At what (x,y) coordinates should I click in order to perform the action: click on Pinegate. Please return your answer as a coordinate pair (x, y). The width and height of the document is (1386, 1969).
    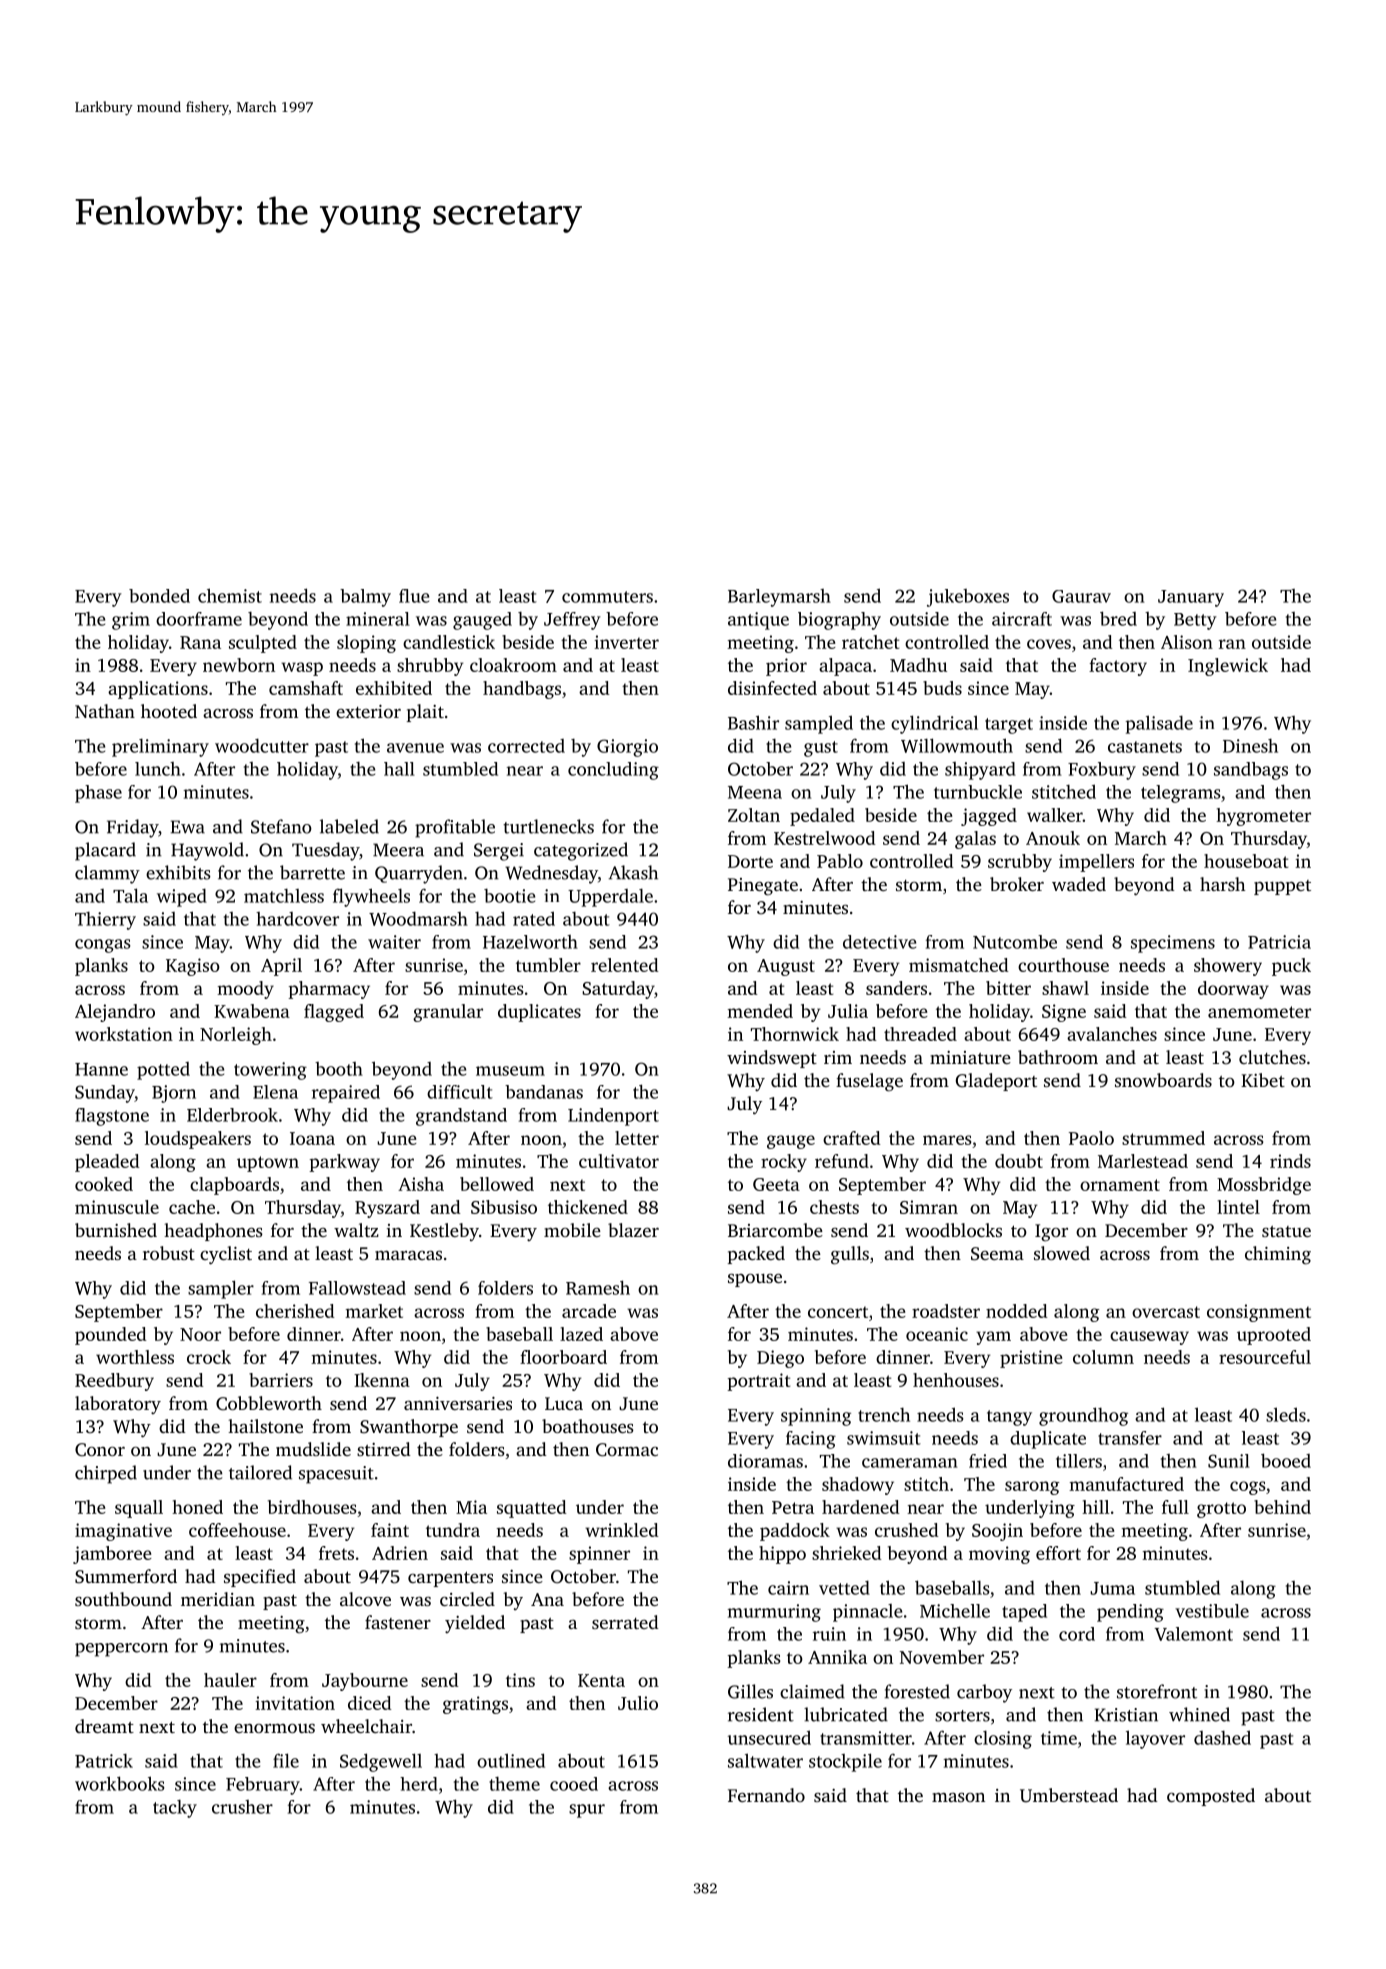
    Looking at the image, I should click on (763, 887).
